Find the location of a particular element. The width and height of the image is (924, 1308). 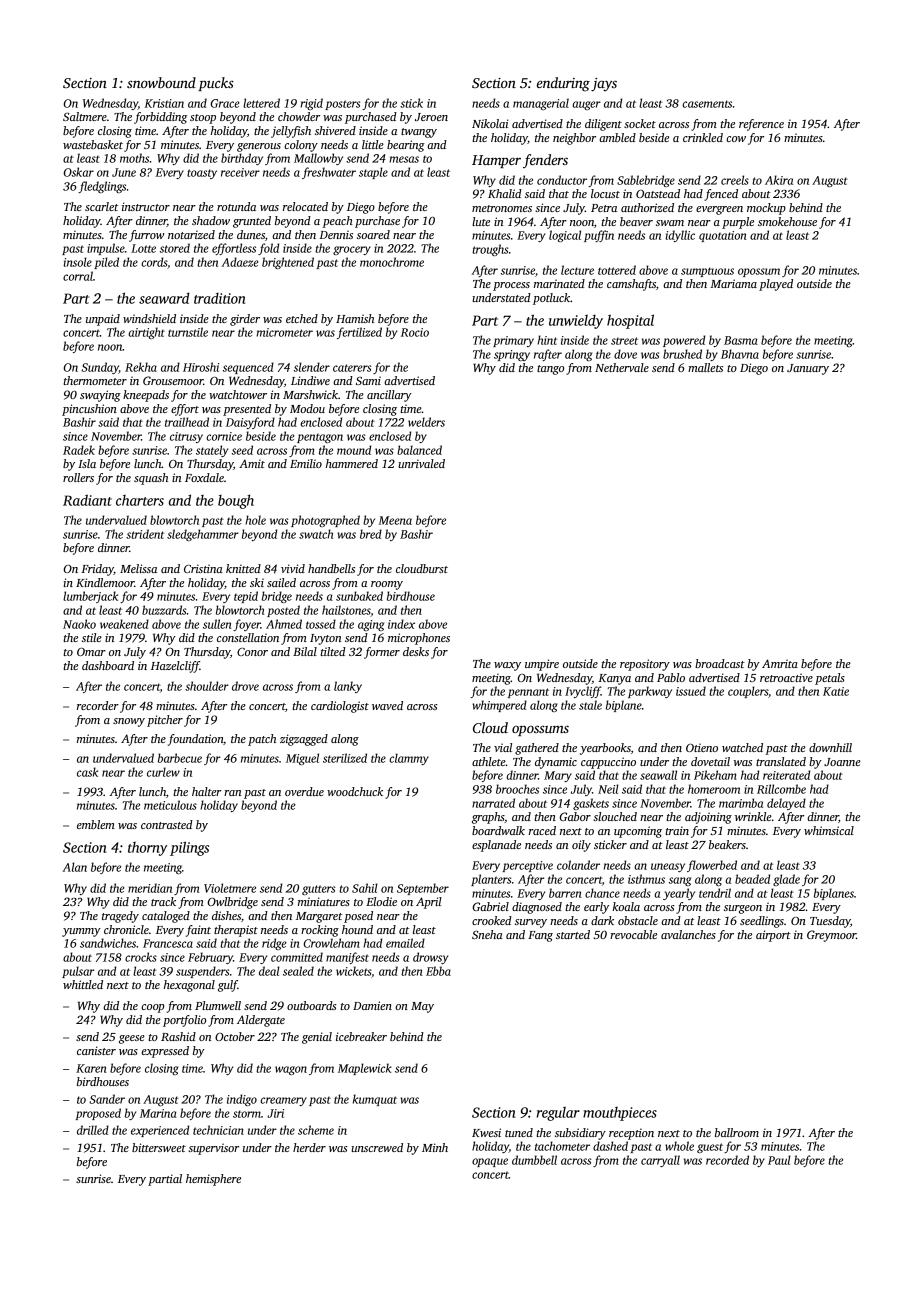

watched is located at coordinates (742, 747).
